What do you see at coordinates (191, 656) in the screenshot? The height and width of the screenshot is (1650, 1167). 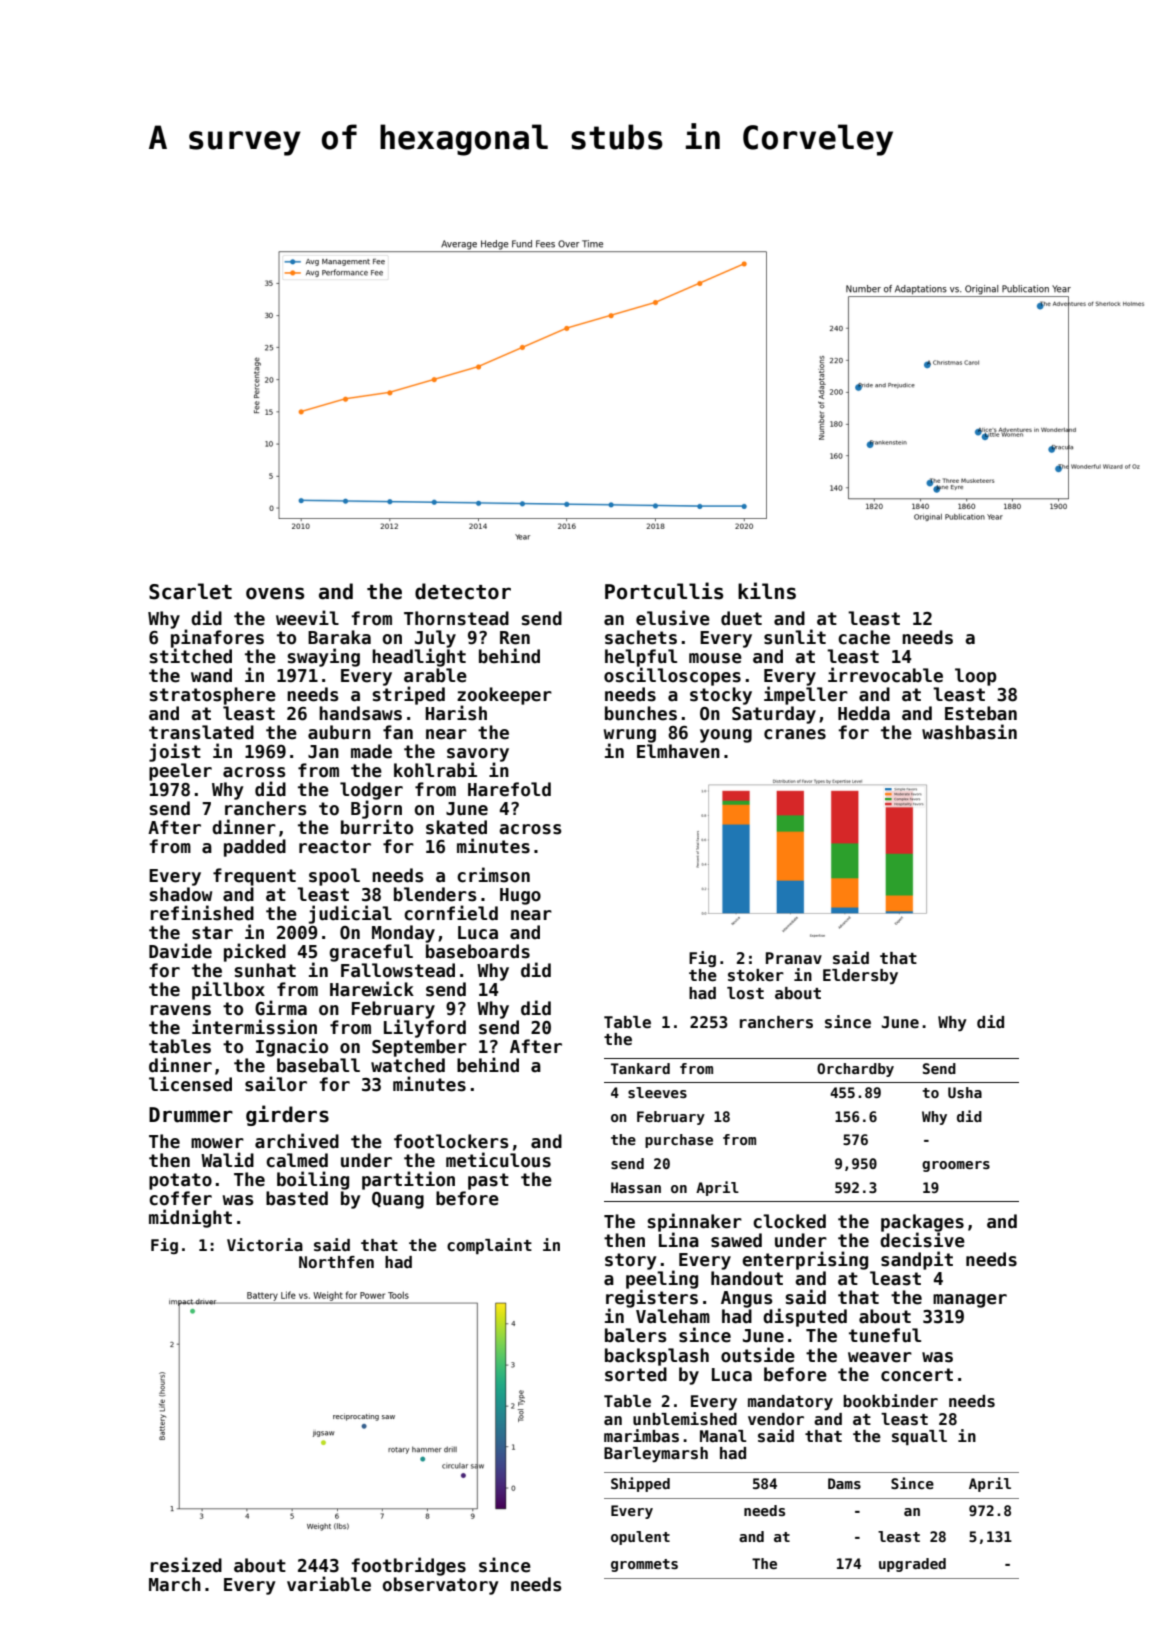 I see `stitched` at bounding box center [191, 656].
